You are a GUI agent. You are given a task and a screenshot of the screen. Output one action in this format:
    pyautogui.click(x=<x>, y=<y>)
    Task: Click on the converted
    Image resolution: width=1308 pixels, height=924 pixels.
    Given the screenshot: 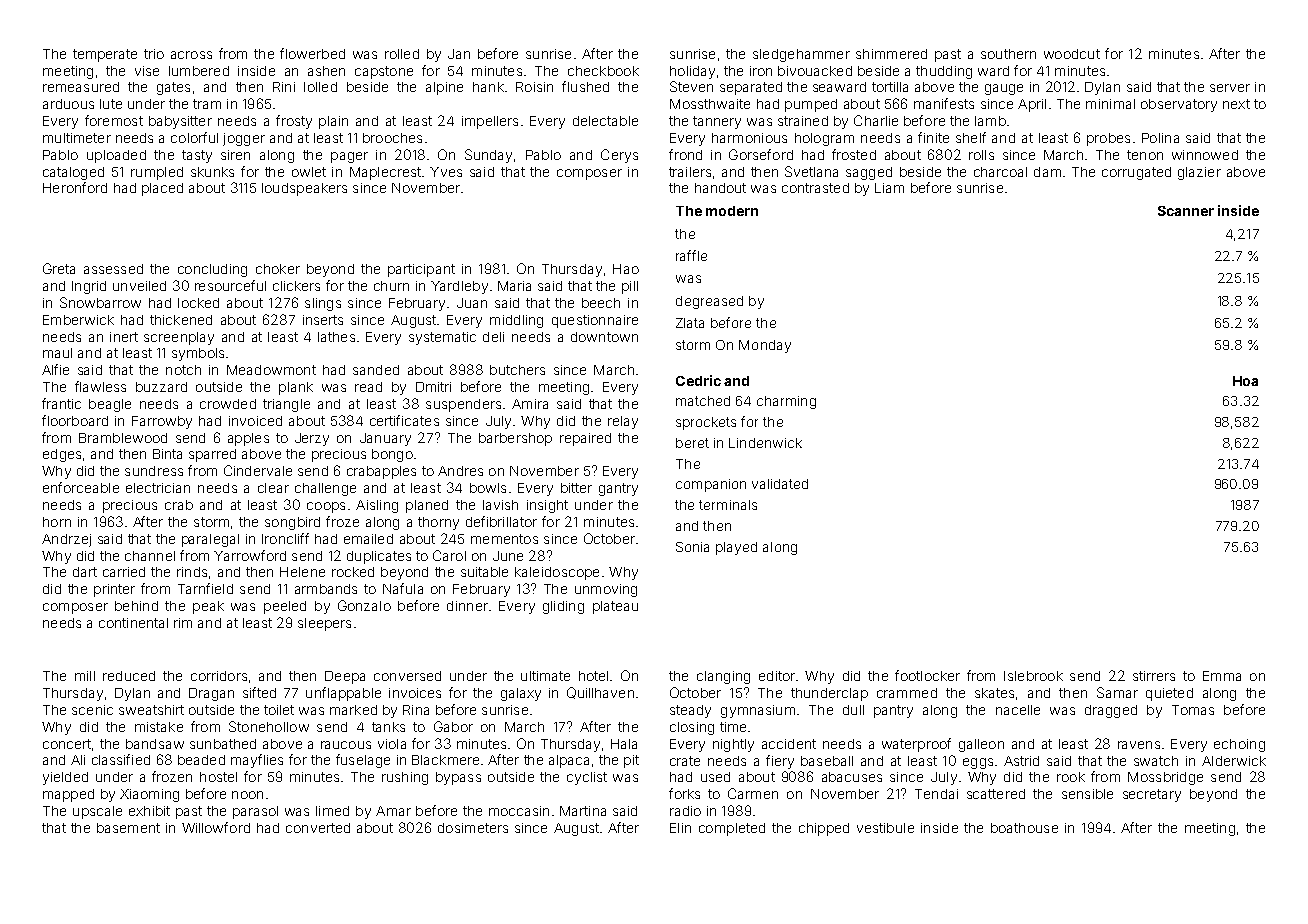 What is the action you would take?
    pyautogui.click(x=318, y=828)
